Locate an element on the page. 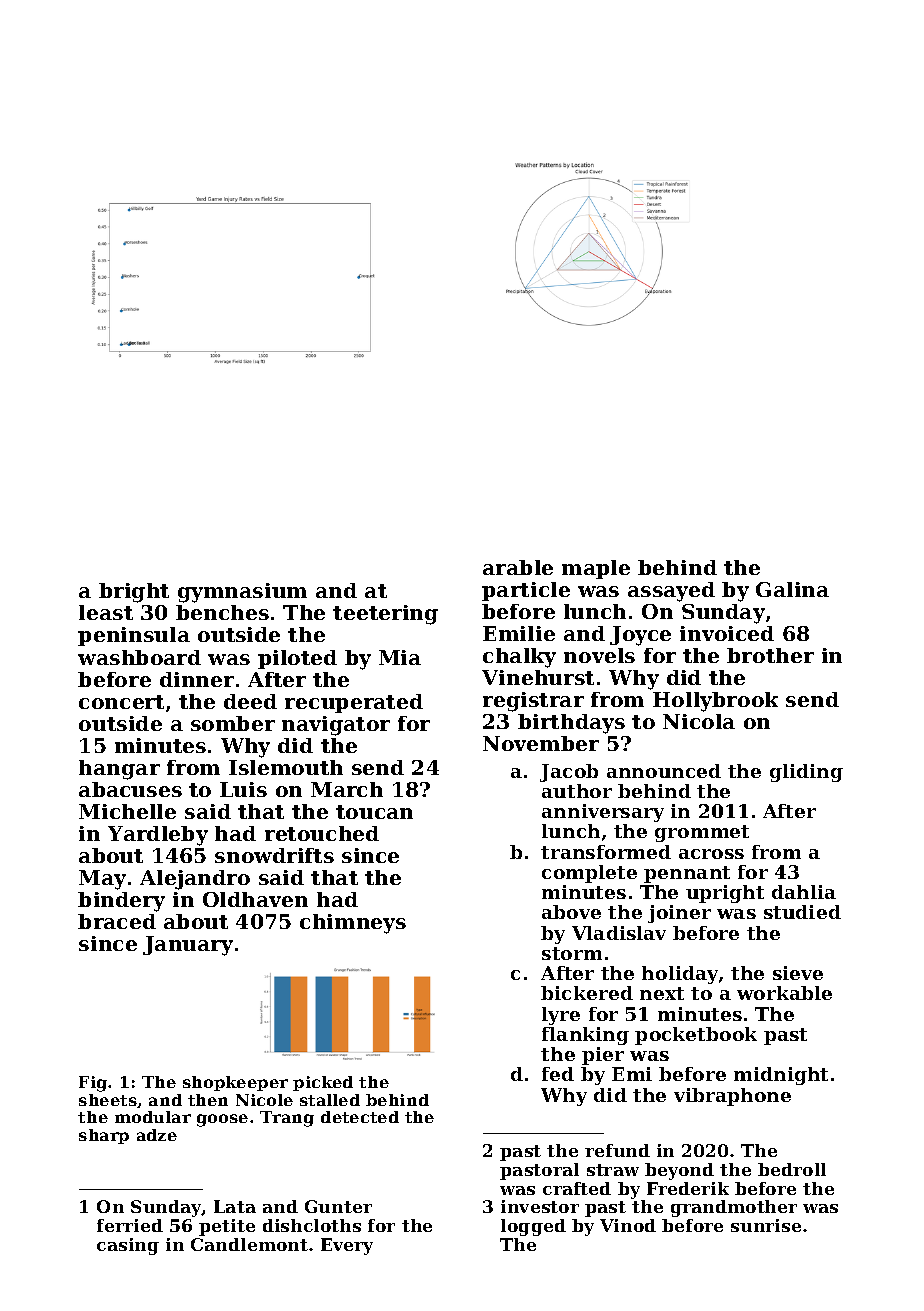 This page has width=924, height=1311. investor is located at coordinates (540, 1206).
